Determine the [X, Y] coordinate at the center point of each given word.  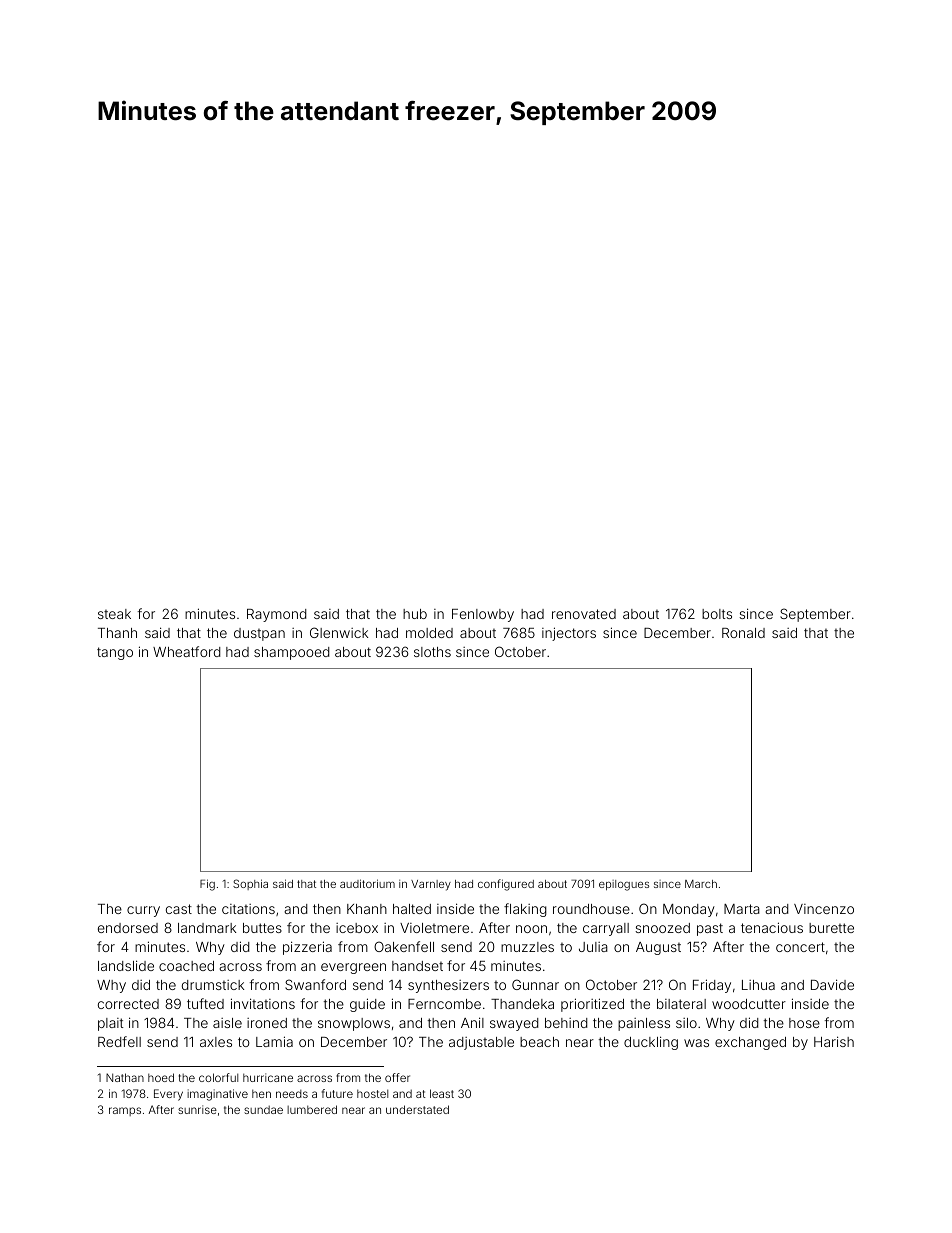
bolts [717, 614]
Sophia [250, 884]
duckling [651, 1043]
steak [114, 614]
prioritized [592, 1005]
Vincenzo [824, 909]
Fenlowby [483, 615]
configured [506, 885]
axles [216, 1042]
